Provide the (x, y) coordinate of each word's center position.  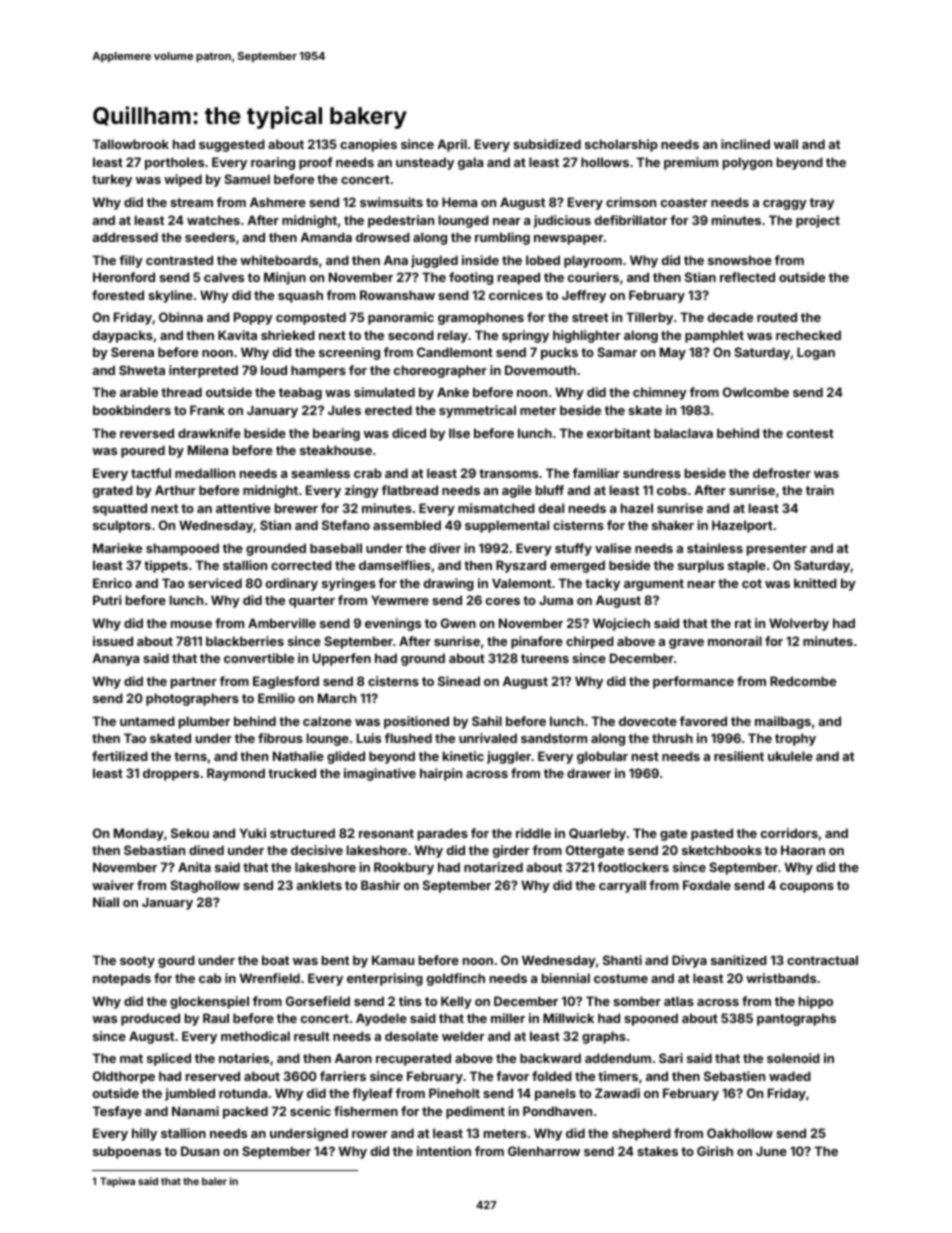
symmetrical (477, 411)
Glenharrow (544, 1151)
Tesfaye (117, 1112)
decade (730, 317)
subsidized (547, 144)
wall (786, 144)
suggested (232, 145)
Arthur (175, 490)
